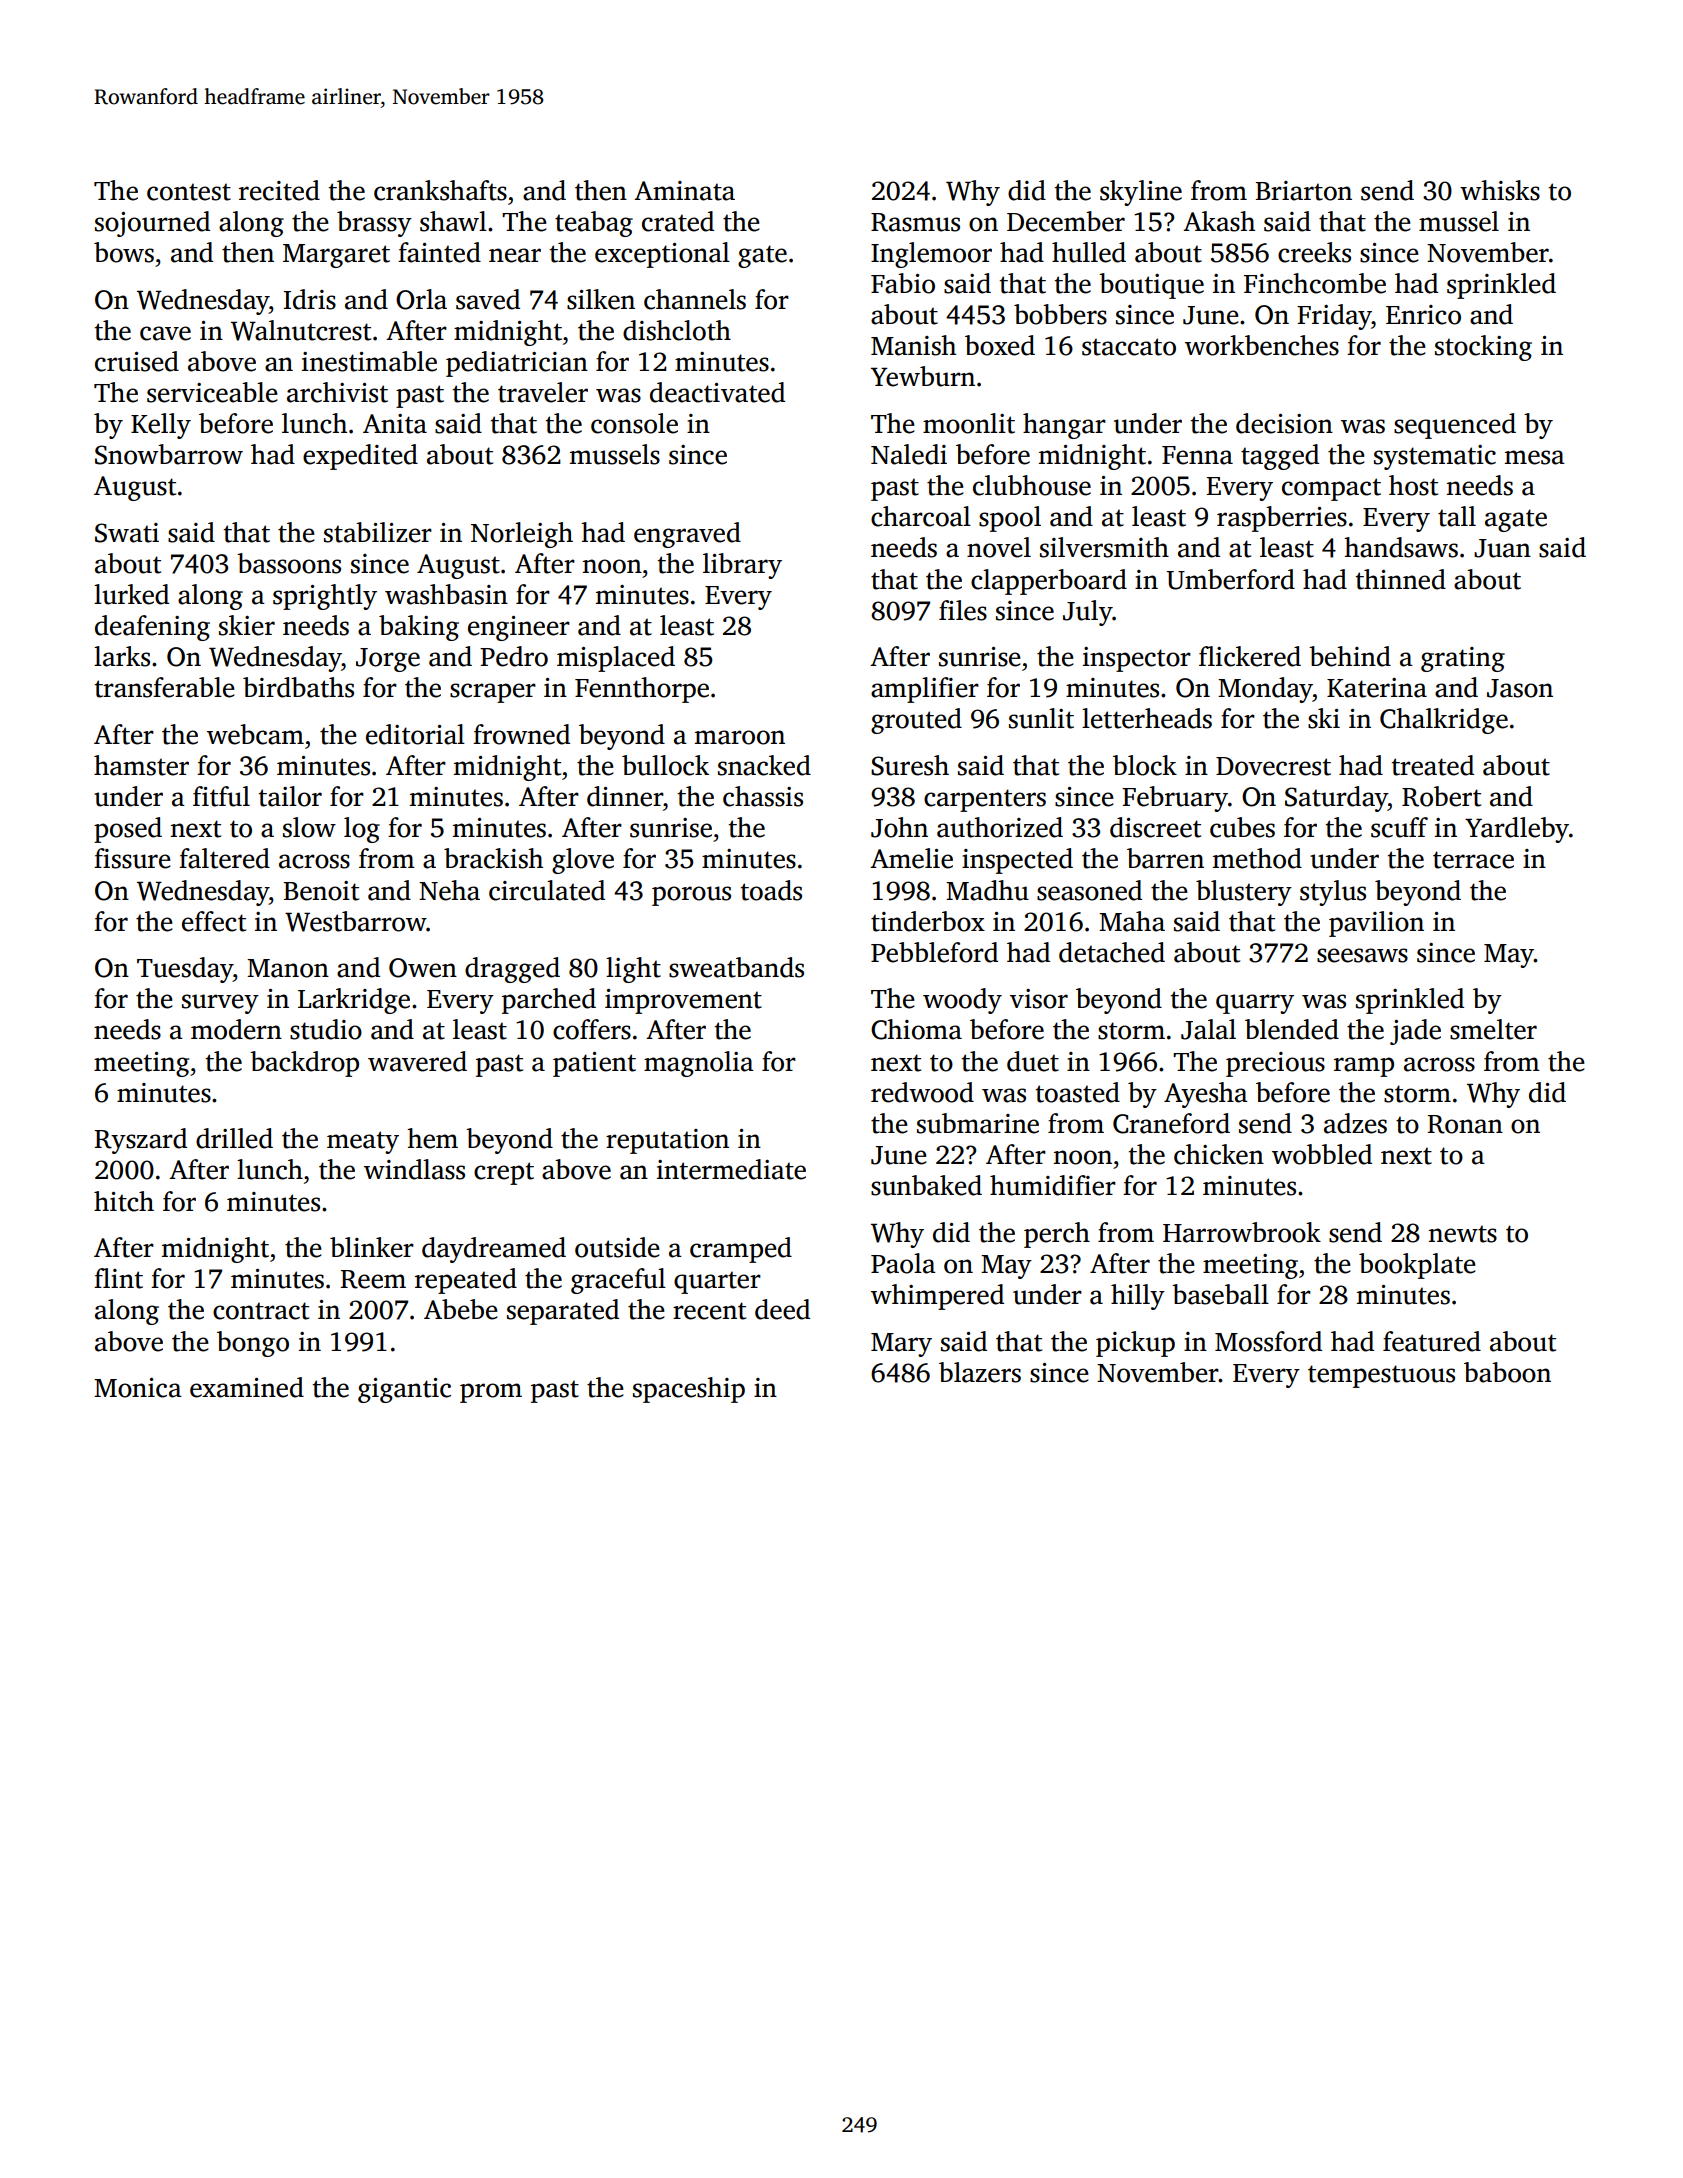  I want to click on transferable, so click(165, 687).
